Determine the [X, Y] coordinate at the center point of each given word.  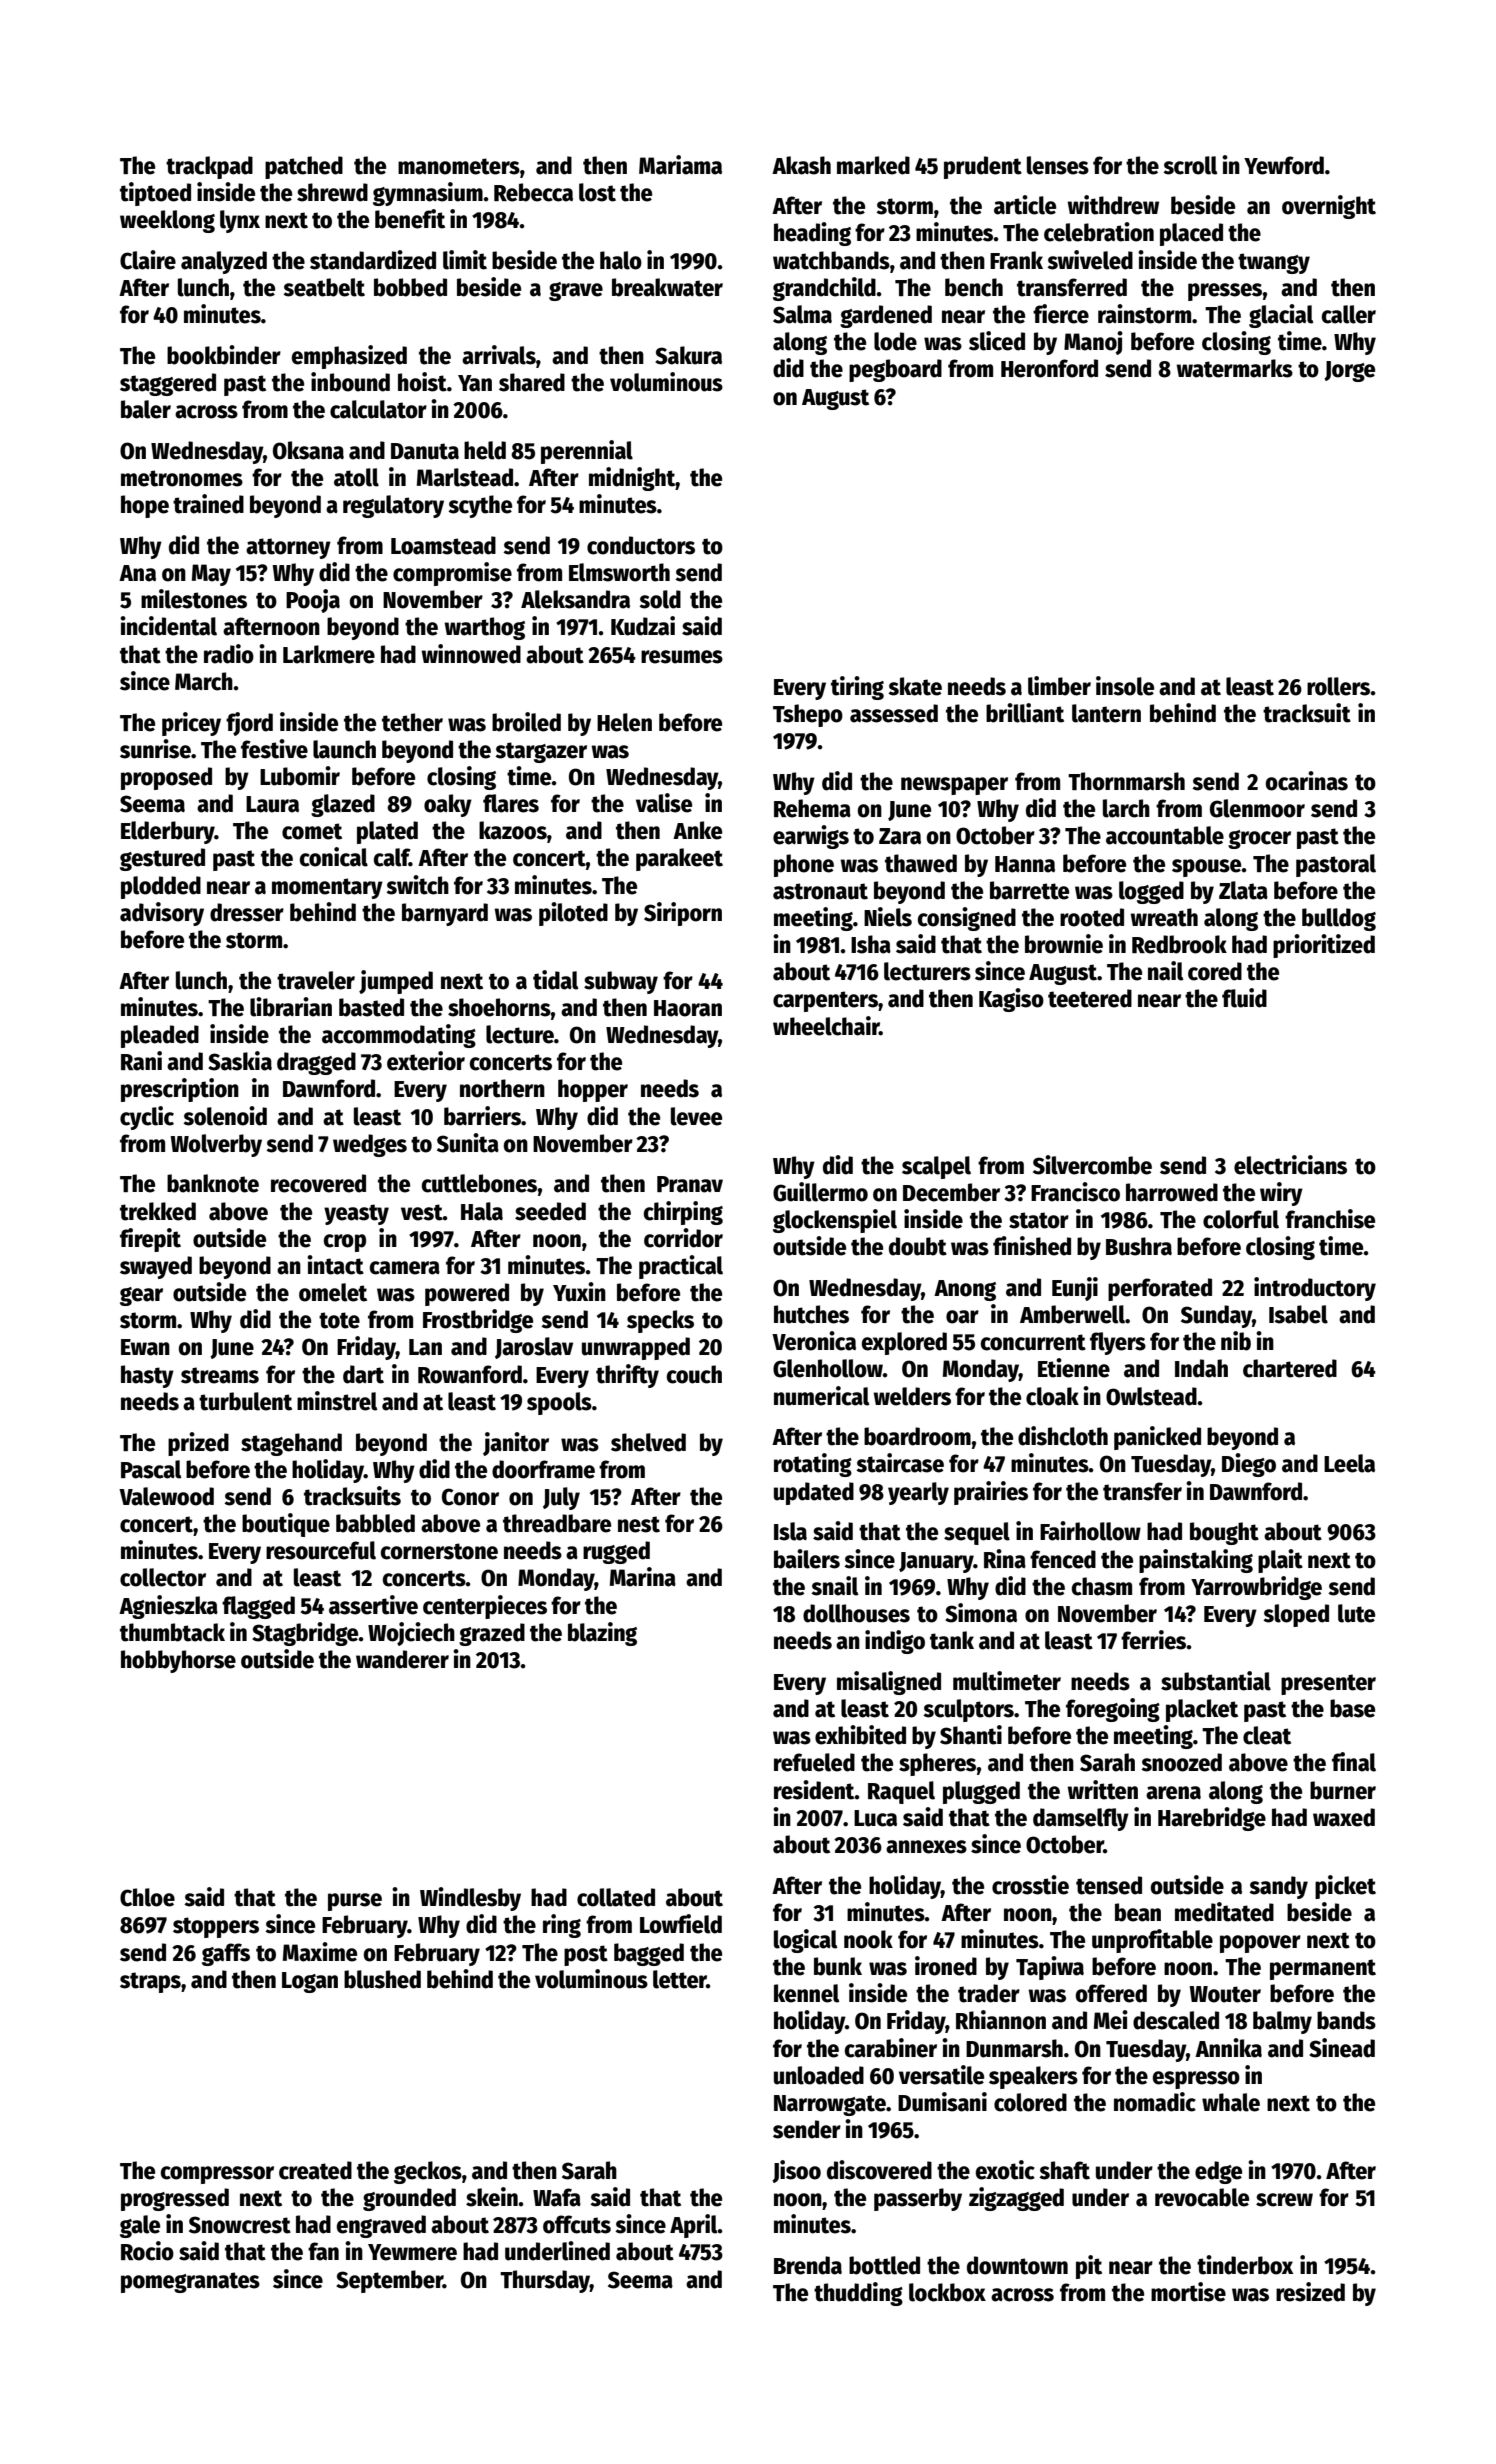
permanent [1323, 1969]
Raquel [901, 1792]
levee [696, 1116]
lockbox [947, 2292]
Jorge [1349, 371]
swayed [156, 1267]
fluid [1244, 998]
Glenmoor [1257, 808]
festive [274, 749]
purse [355, 1902]
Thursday [545, 2281]
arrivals [499, 355]
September [389, 2281]
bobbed [410, 287]
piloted [573, 914]
